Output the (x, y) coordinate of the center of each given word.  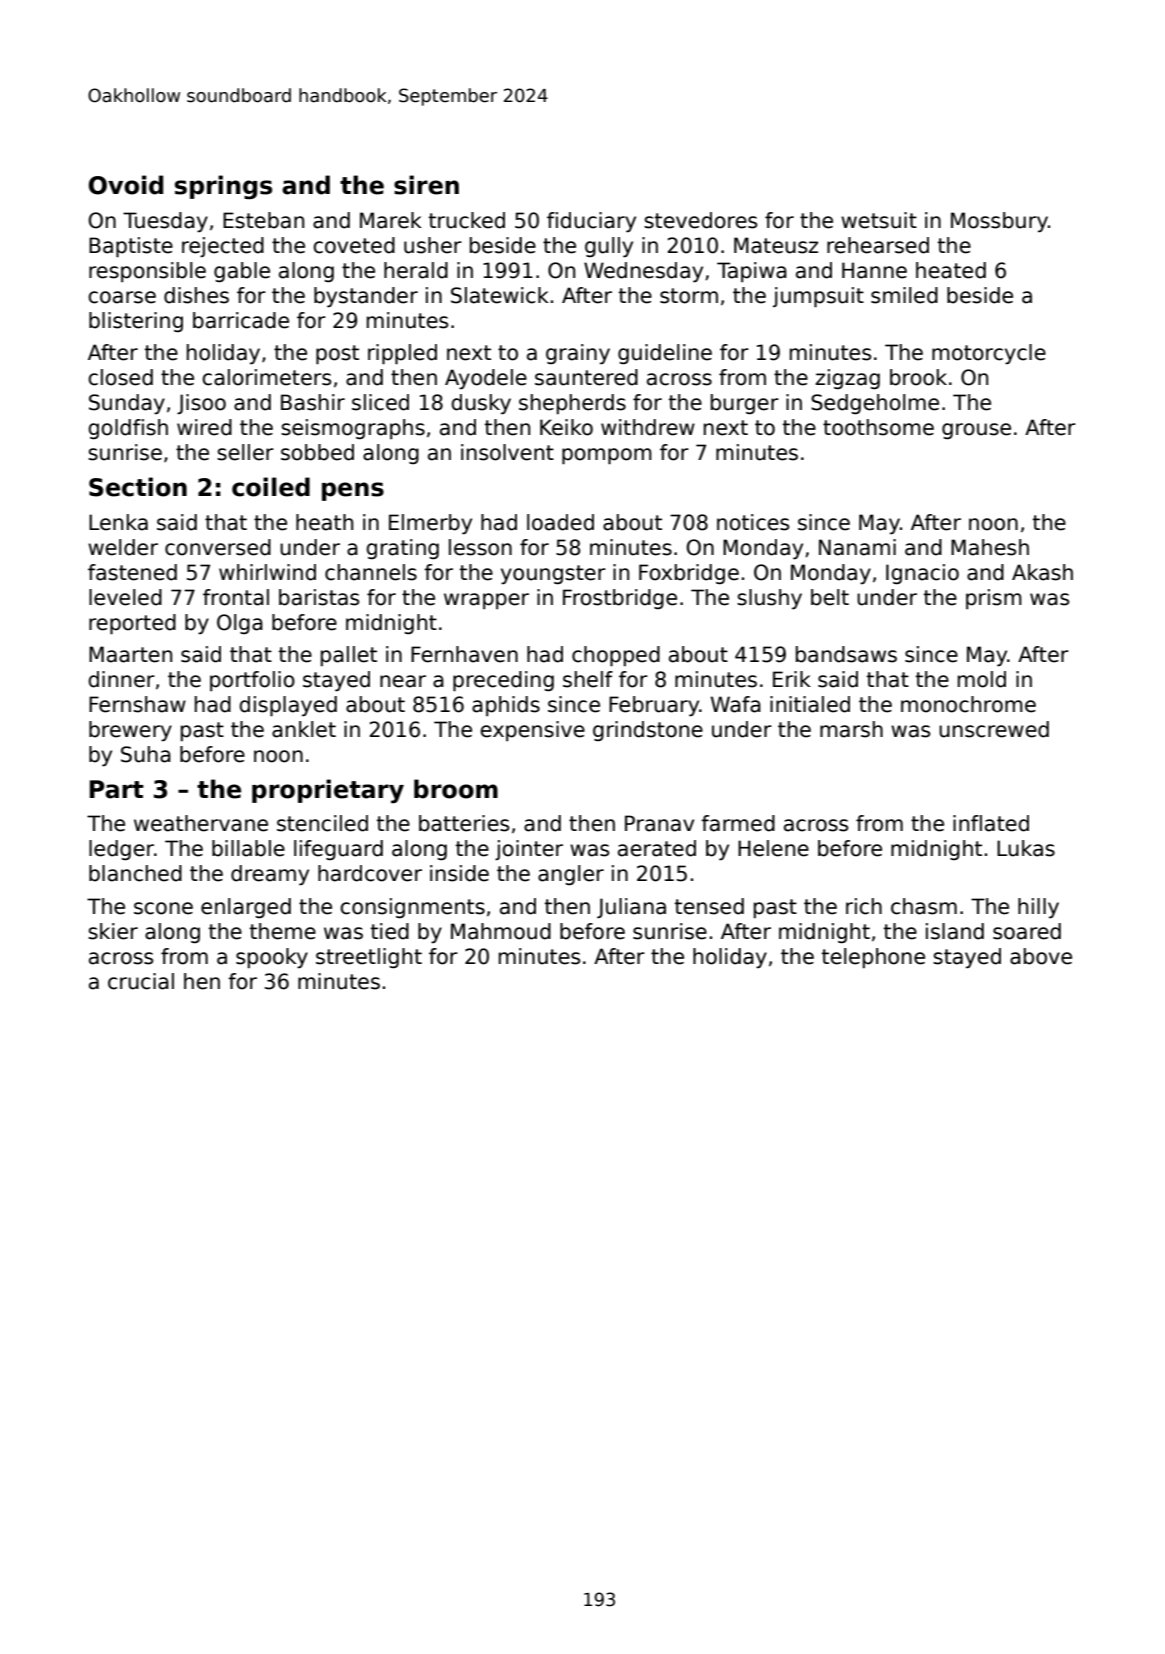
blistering (136, 322)
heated (951, 270)
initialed (810, 704)
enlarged (246, 908)
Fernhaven (464, 654)
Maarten (130, 654)
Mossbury (999, 222)
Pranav (659, 823)
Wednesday (643, 272)
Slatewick (500, 295)
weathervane (201, 823)
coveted (354, 245)
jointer (529, 850)
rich (864, 906)
